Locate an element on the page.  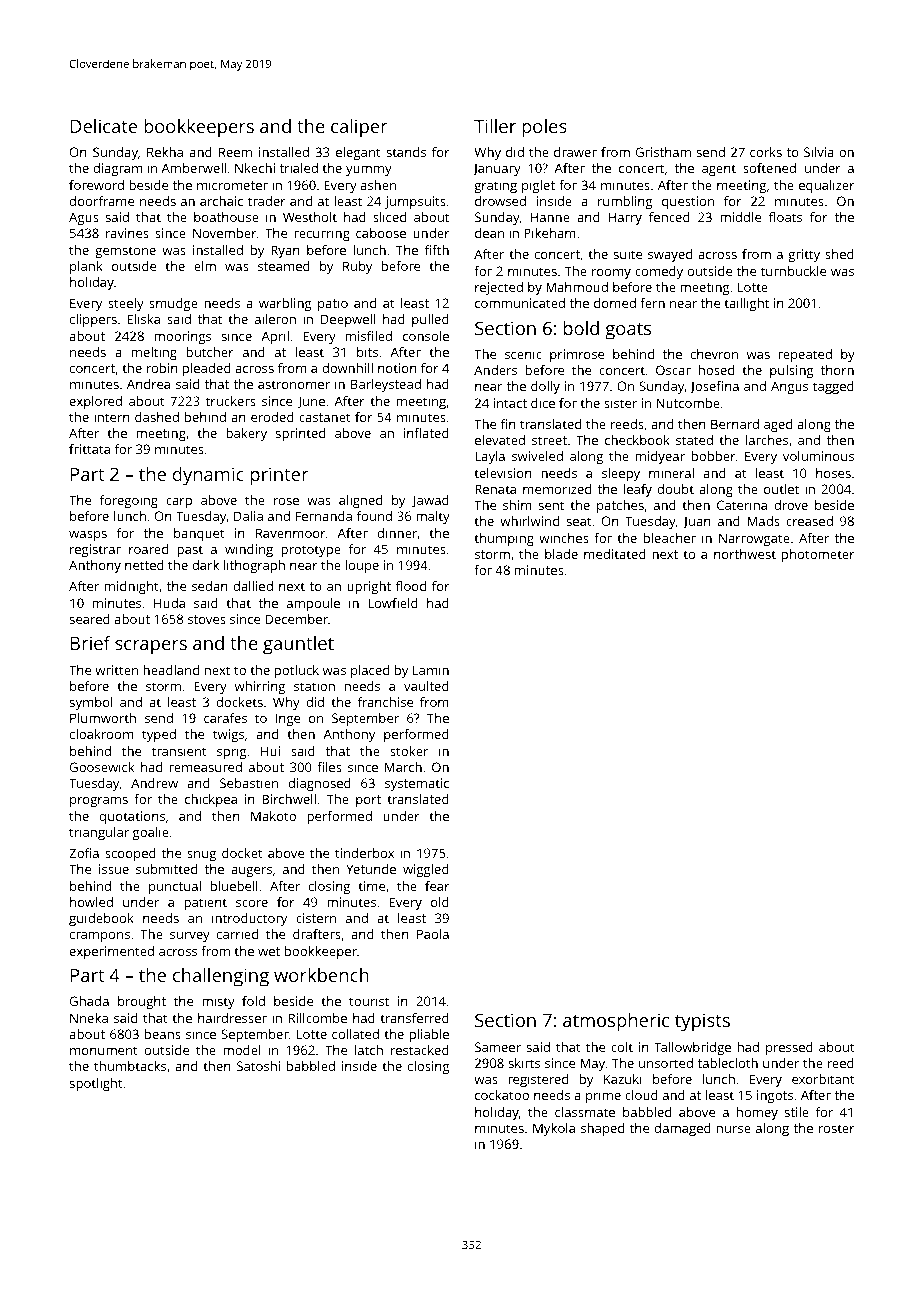
spotlight is located at coordinates (96, 1084).
